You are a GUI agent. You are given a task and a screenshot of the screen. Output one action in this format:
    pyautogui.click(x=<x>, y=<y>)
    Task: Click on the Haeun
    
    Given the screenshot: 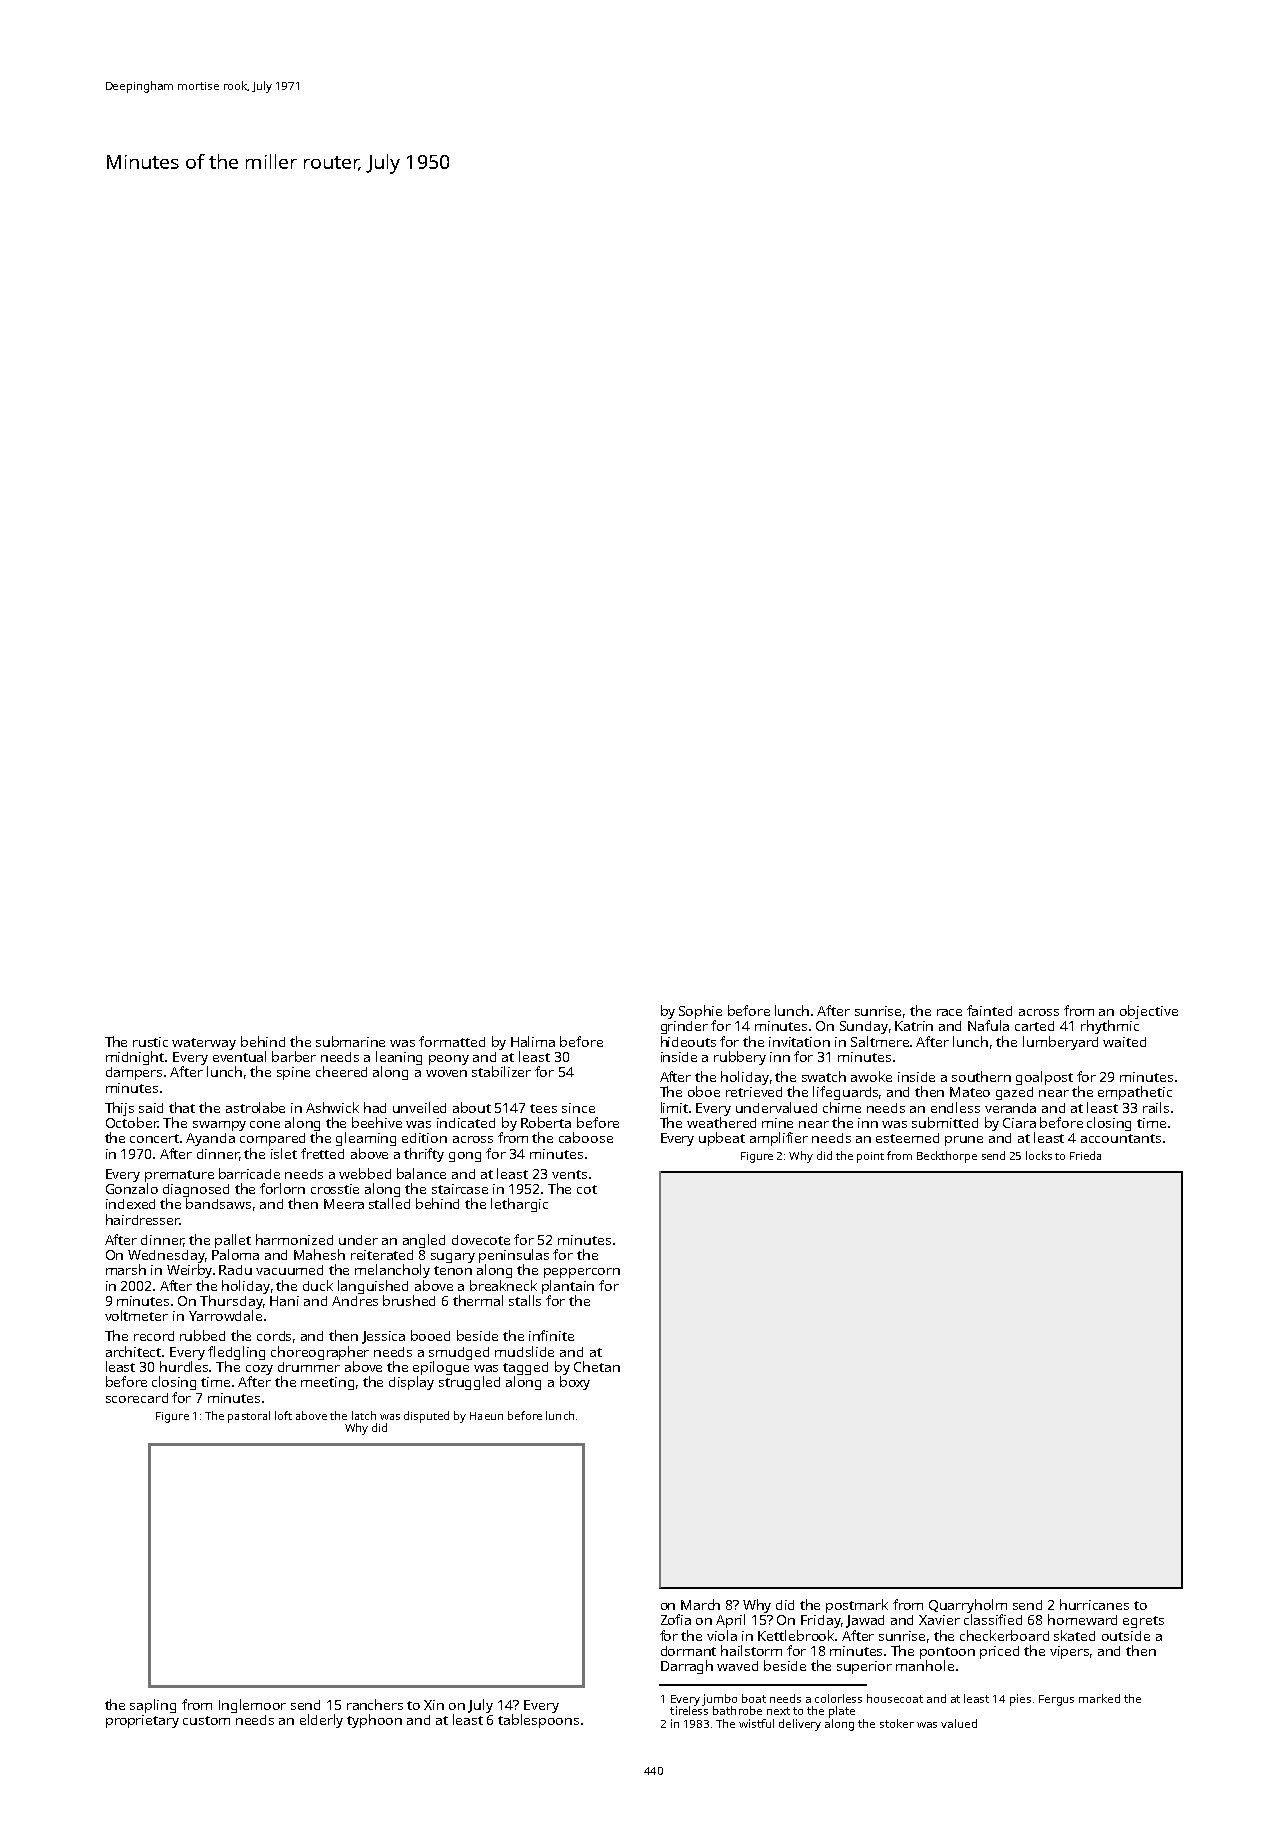 What is the action you would take?
    pyautogui.click(x=486, y=1416)
